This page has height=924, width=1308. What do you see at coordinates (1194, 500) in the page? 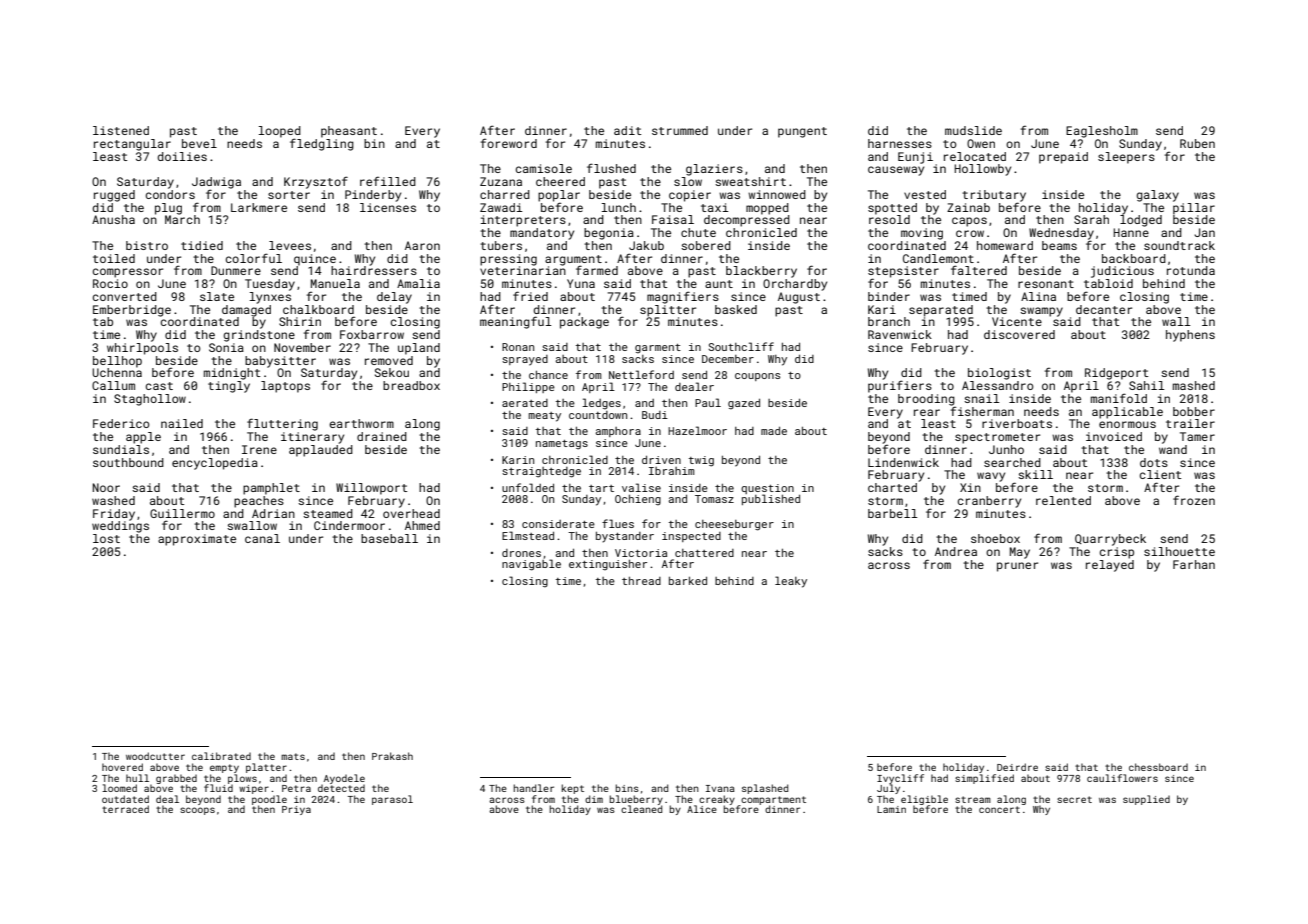
I see `frozen` at bounding box center [1194, 500].
